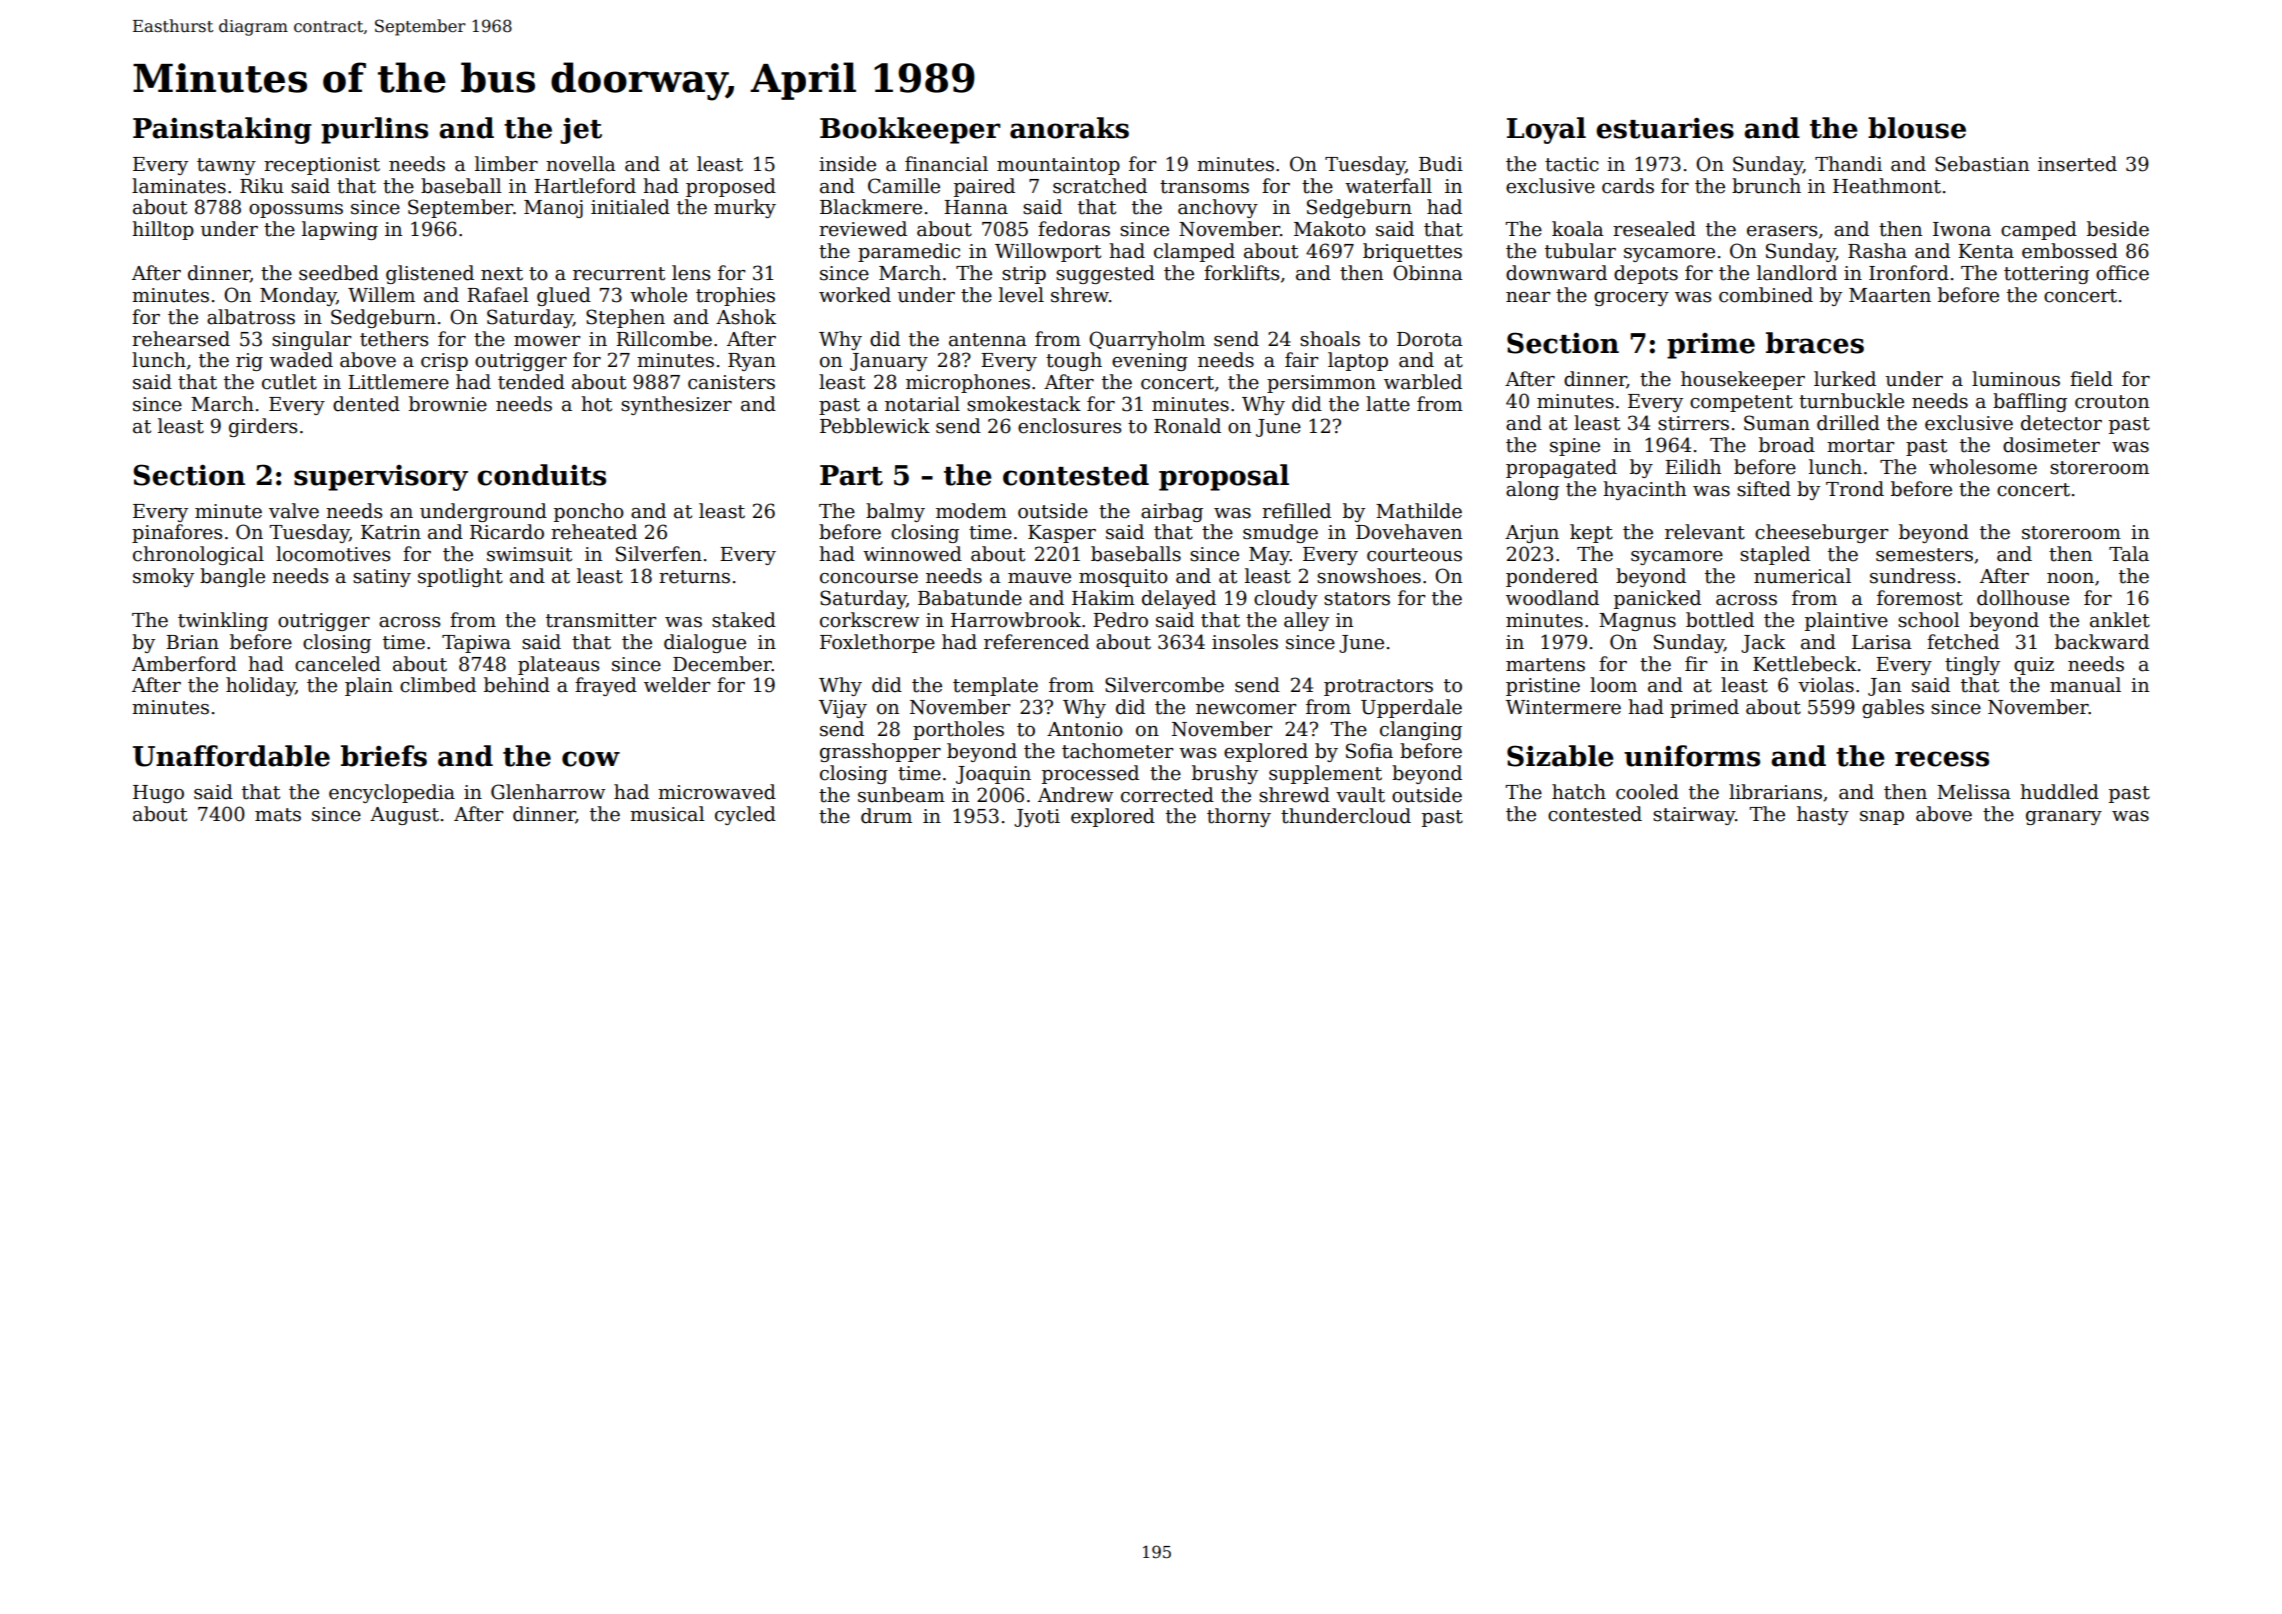 The height and width of the image is (1614, 2282). I want to click on Riku, so click(262, 186).
